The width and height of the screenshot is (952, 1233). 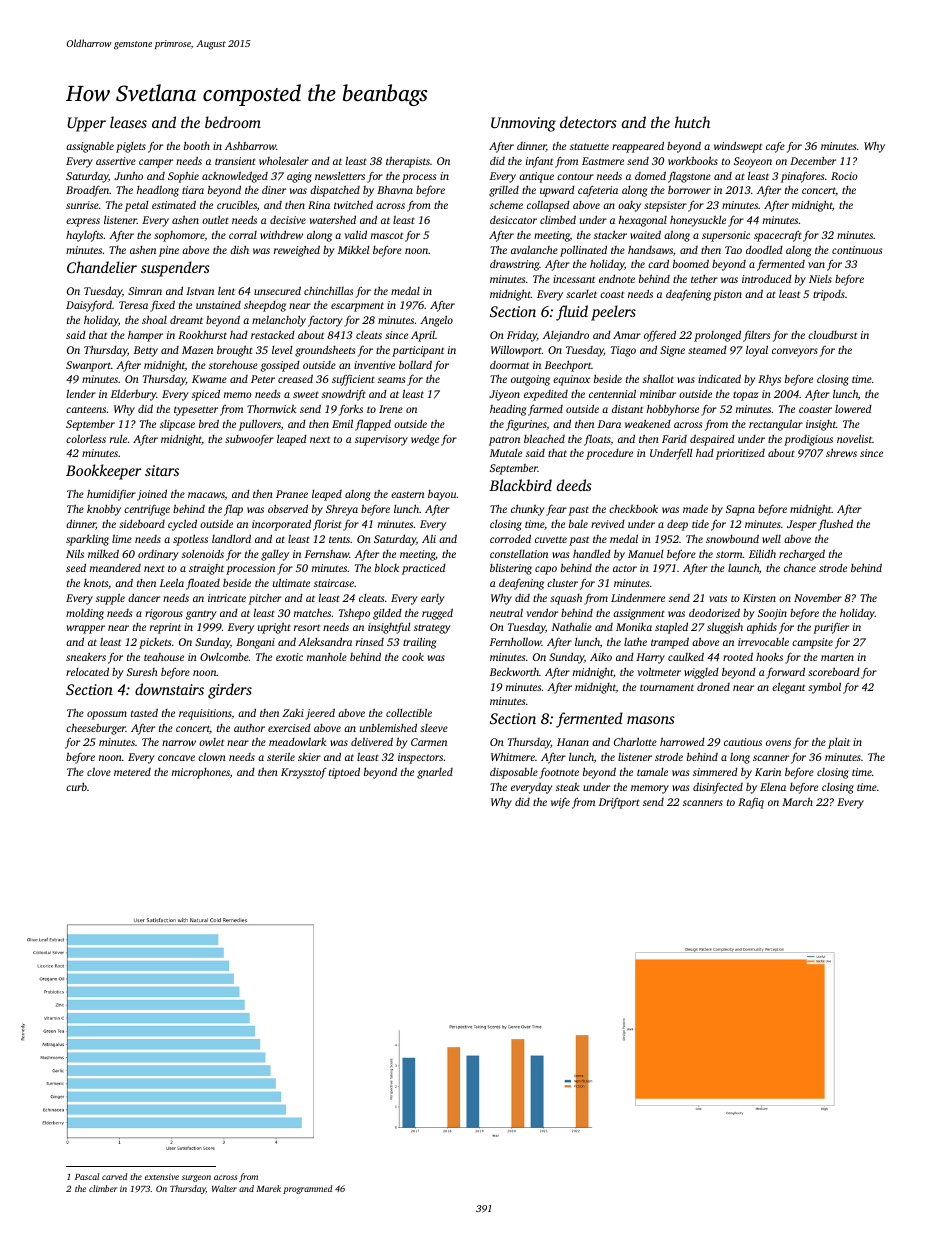 I want to click on extensive, so click(x=162, y=1176).
